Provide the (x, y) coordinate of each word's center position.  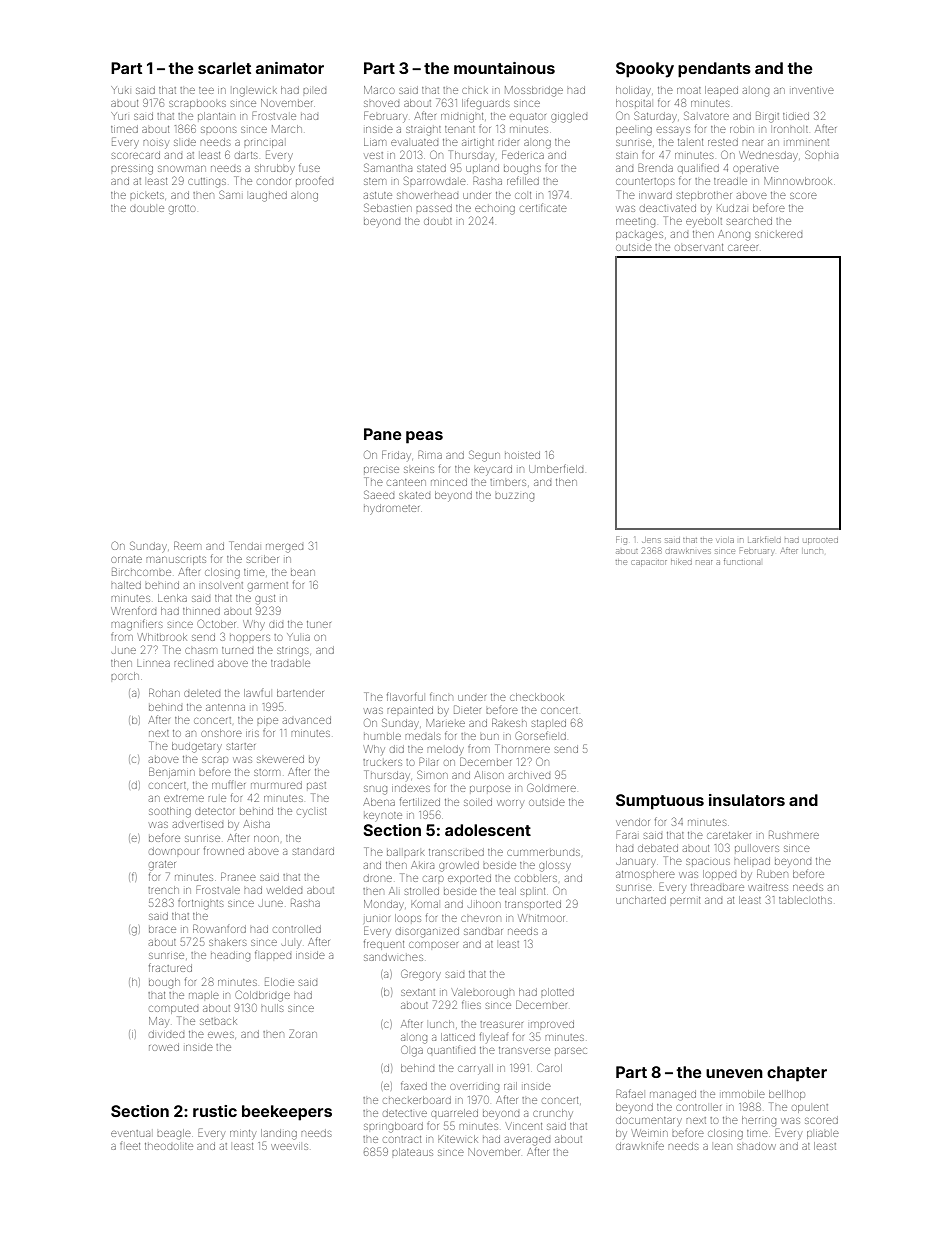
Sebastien (387, 207)
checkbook (537, 697)
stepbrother (704, 196)
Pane (383, 434)
